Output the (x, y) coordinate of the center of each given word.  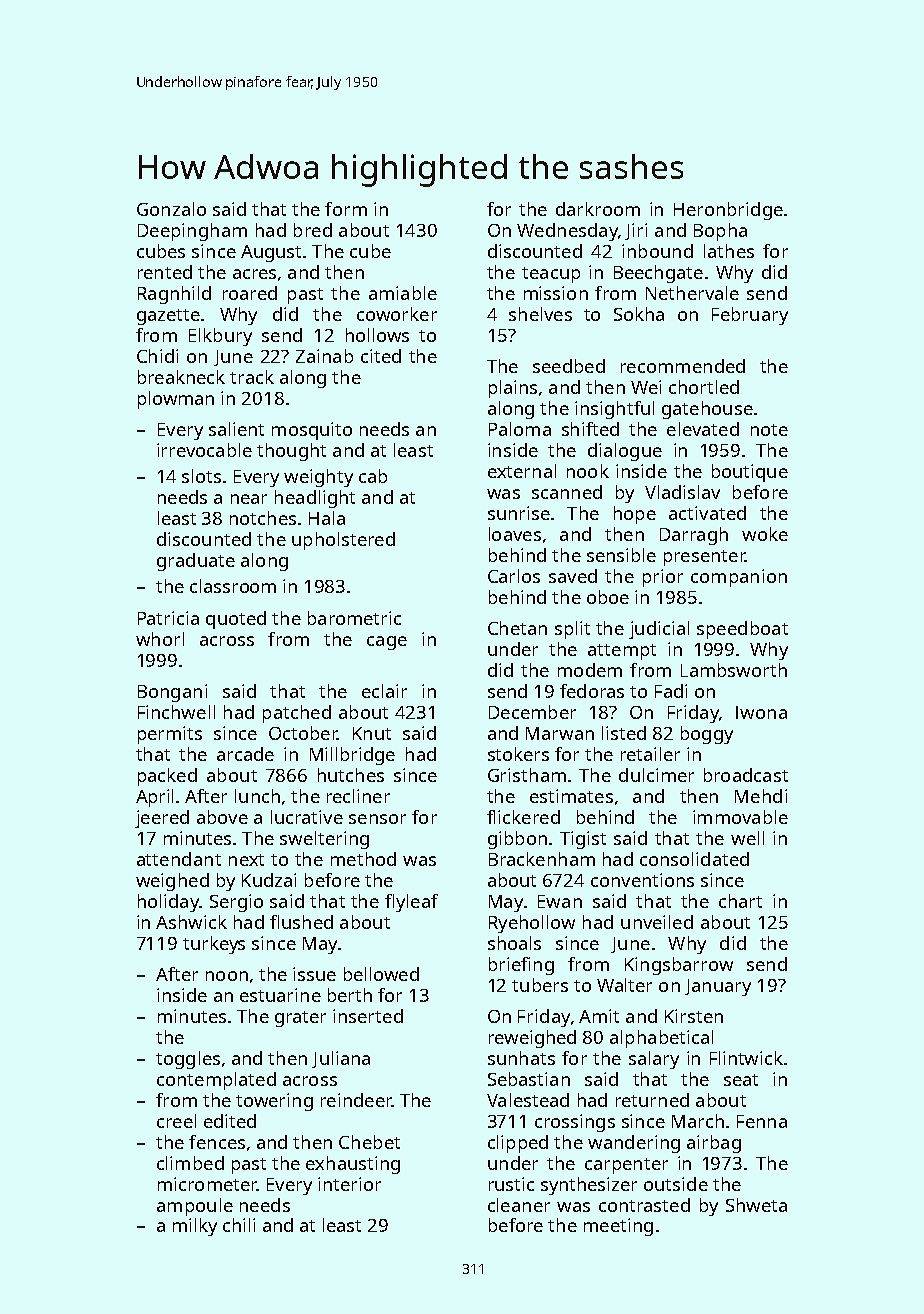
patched (297, 714)
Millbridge (352, 756)
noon (227, 976)
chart (740, 901)
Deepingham (192, 232)
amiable (403, 293)
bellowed (381, 974)
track (252, 377)
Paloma (520, 429)
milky (195, 1227)
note (769, 430)
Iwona (761, 712)
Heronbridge (728, 211)
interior (349, 1184)
